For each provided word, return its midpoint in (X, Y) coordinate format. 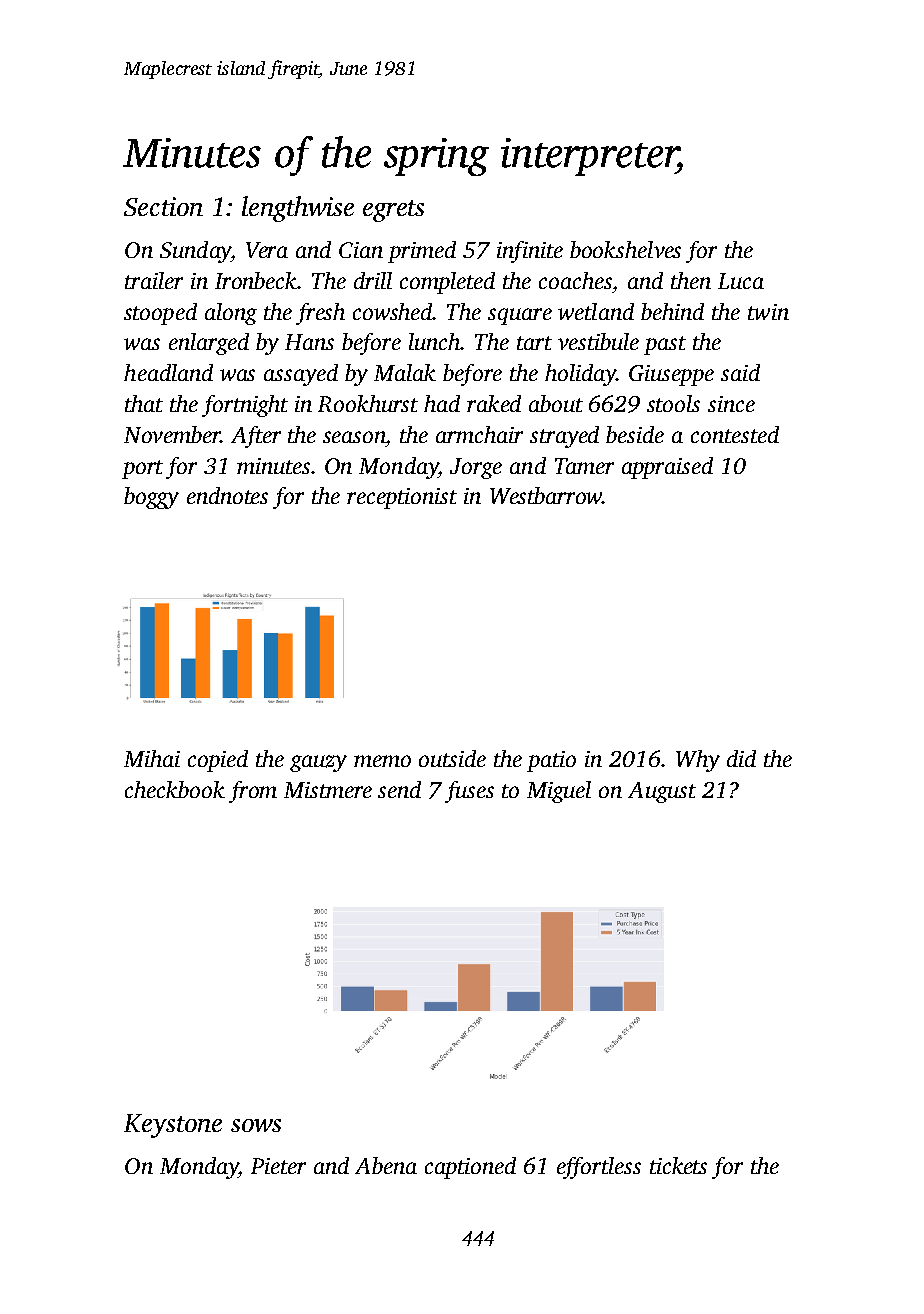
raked (494, 403)
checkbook (175, 789)
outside (452, 758)
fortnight (245, 406)
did (741, 758)
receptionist (402, 498)
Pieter (278, 1166)
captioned (470, 1168)
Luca (741, 281)
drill (373, 280)
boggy (151, 498)
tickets (678, 1165)
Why (698, 761)
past (665, 345)
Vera (267, 250)
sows (256, 1125)
